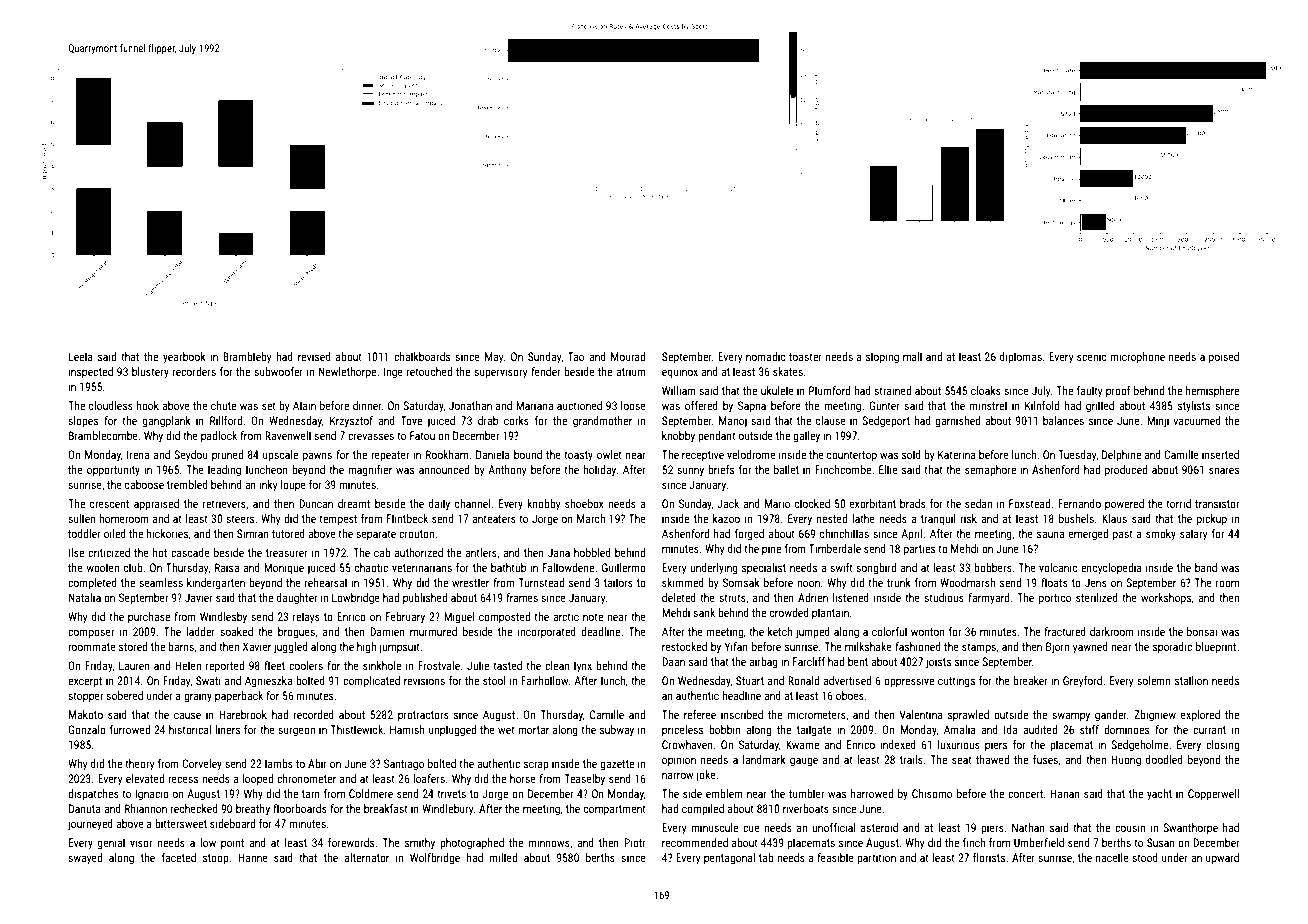  What do you see at coordinates (576, 356) in the image?
I see `Tao` at bounding box center [576, 356].
